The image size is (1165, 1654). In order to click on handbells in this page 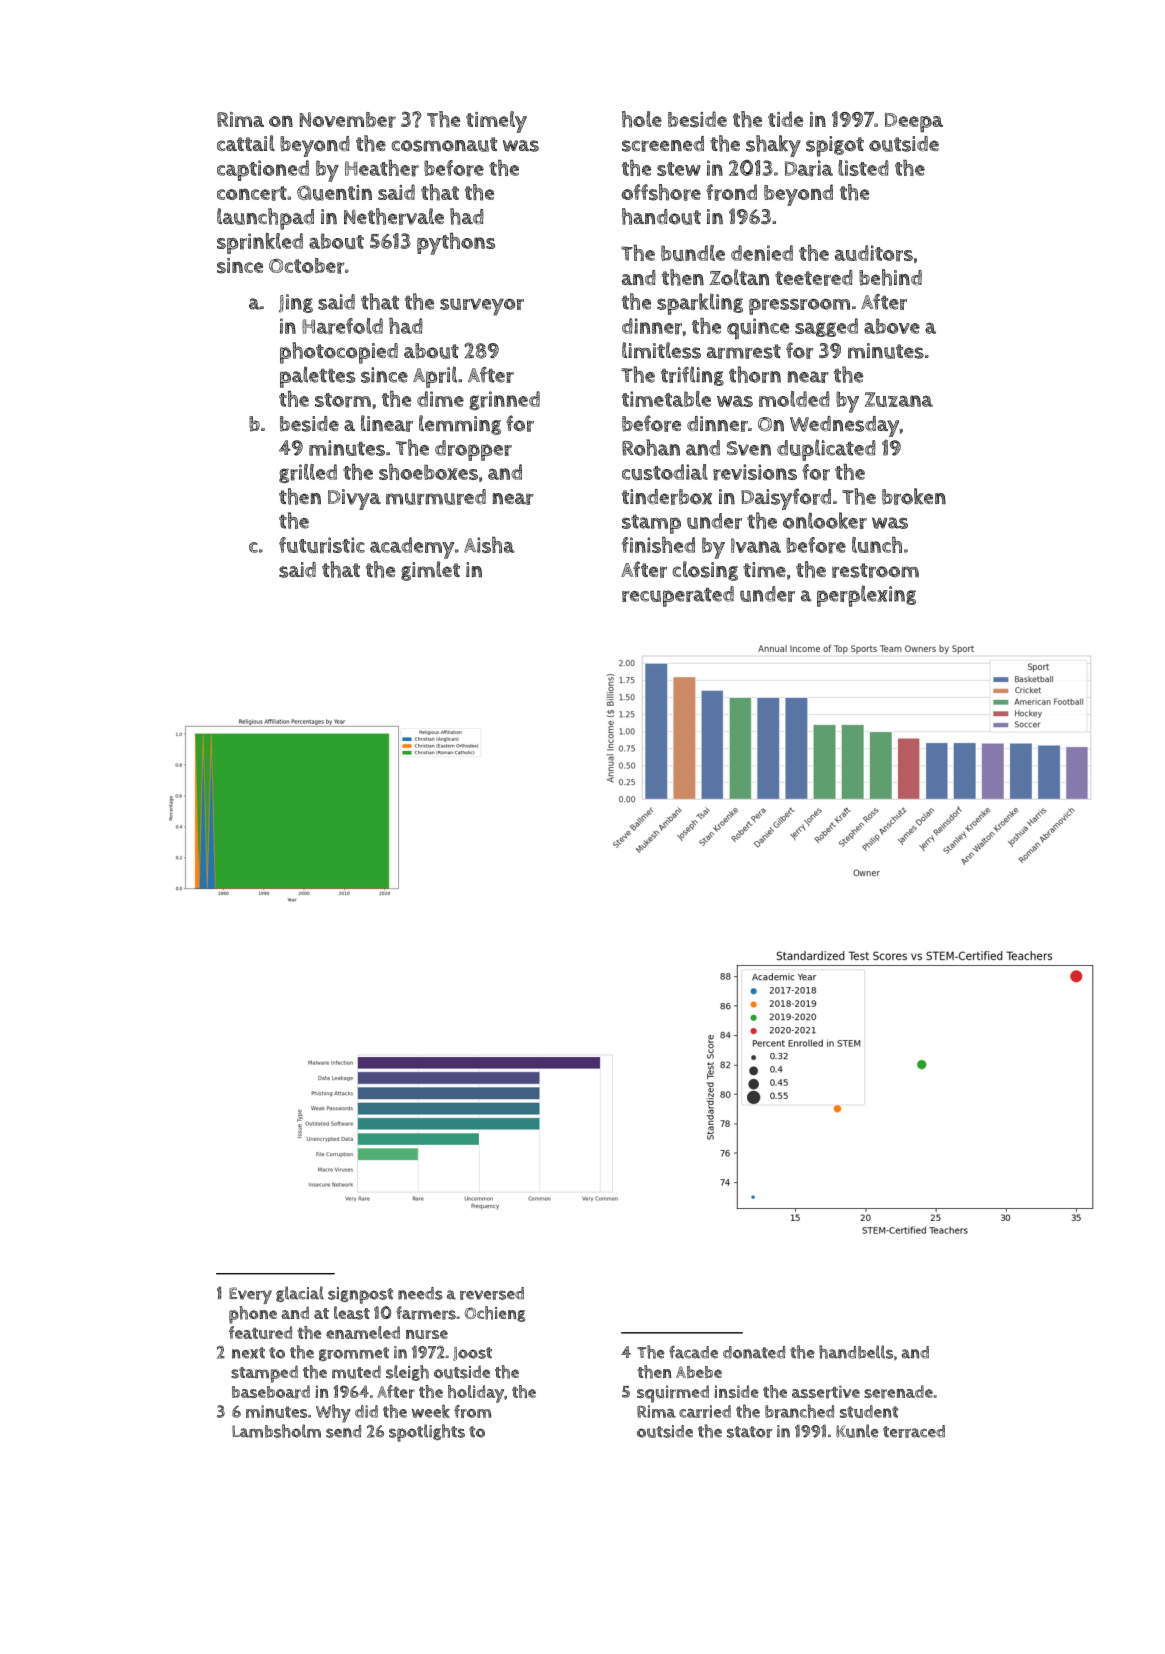, I will do `click(856, 1352)`.
